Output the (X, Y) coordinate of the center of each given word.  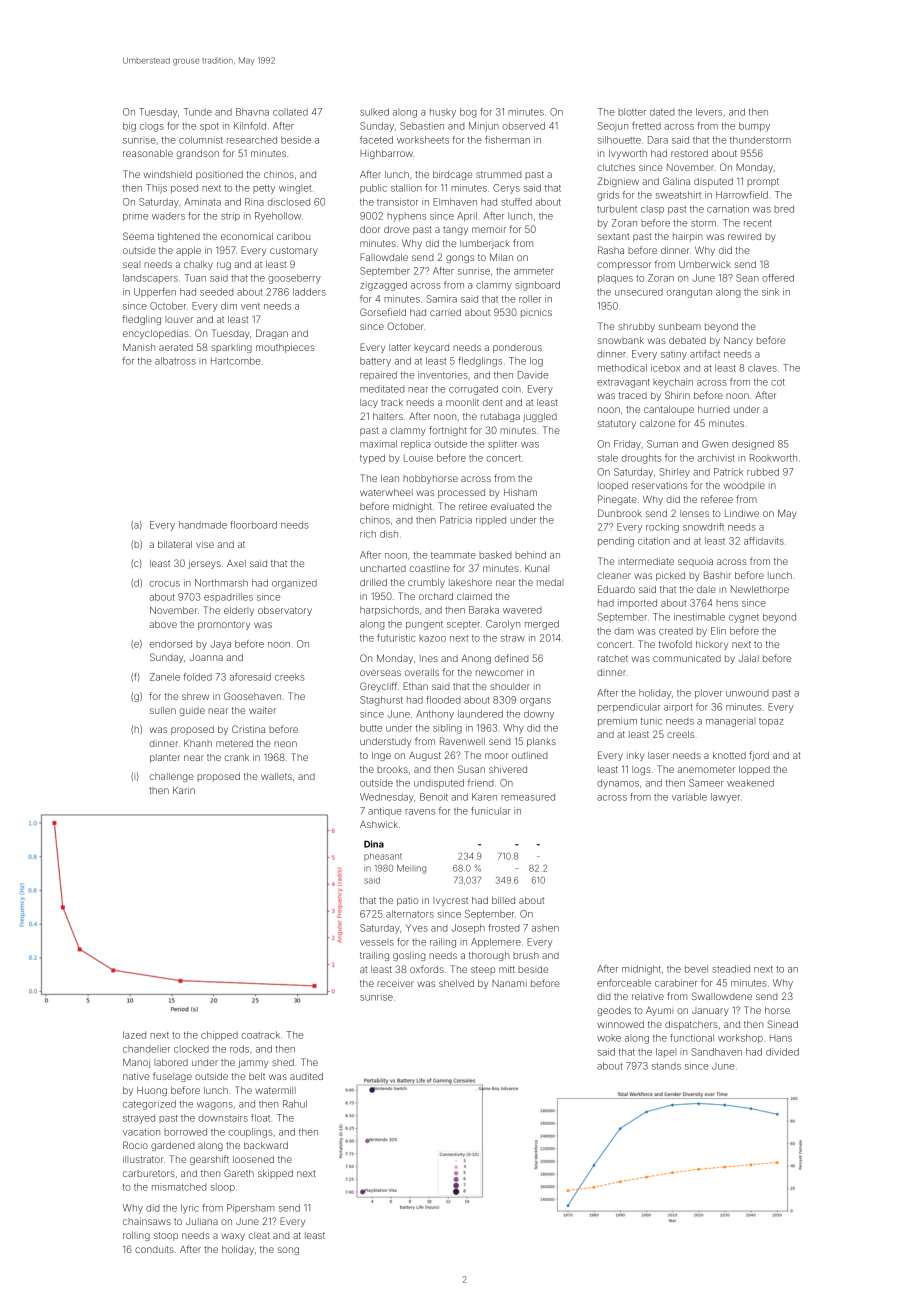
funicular (491, 811)
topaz (771, 722)
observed (524, 126)
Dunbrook (620, 513)
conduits (154, 1249)
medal (550, 582)
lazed (134, 1035)
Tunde (198, 112)
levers (709, 112)
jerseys (204, 565)
